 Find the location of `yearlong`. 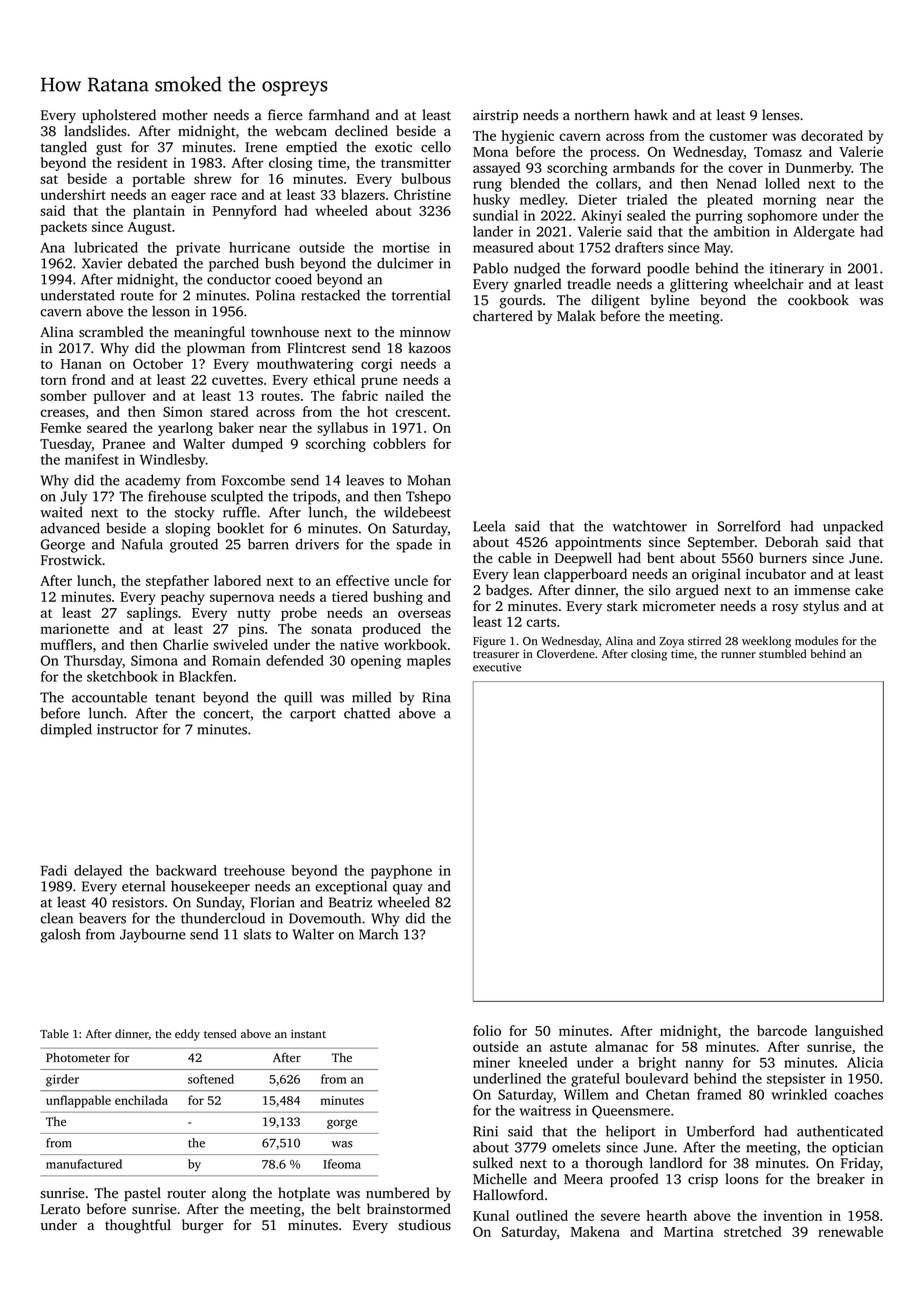

yearlong is located at coordinates (185, 429).
